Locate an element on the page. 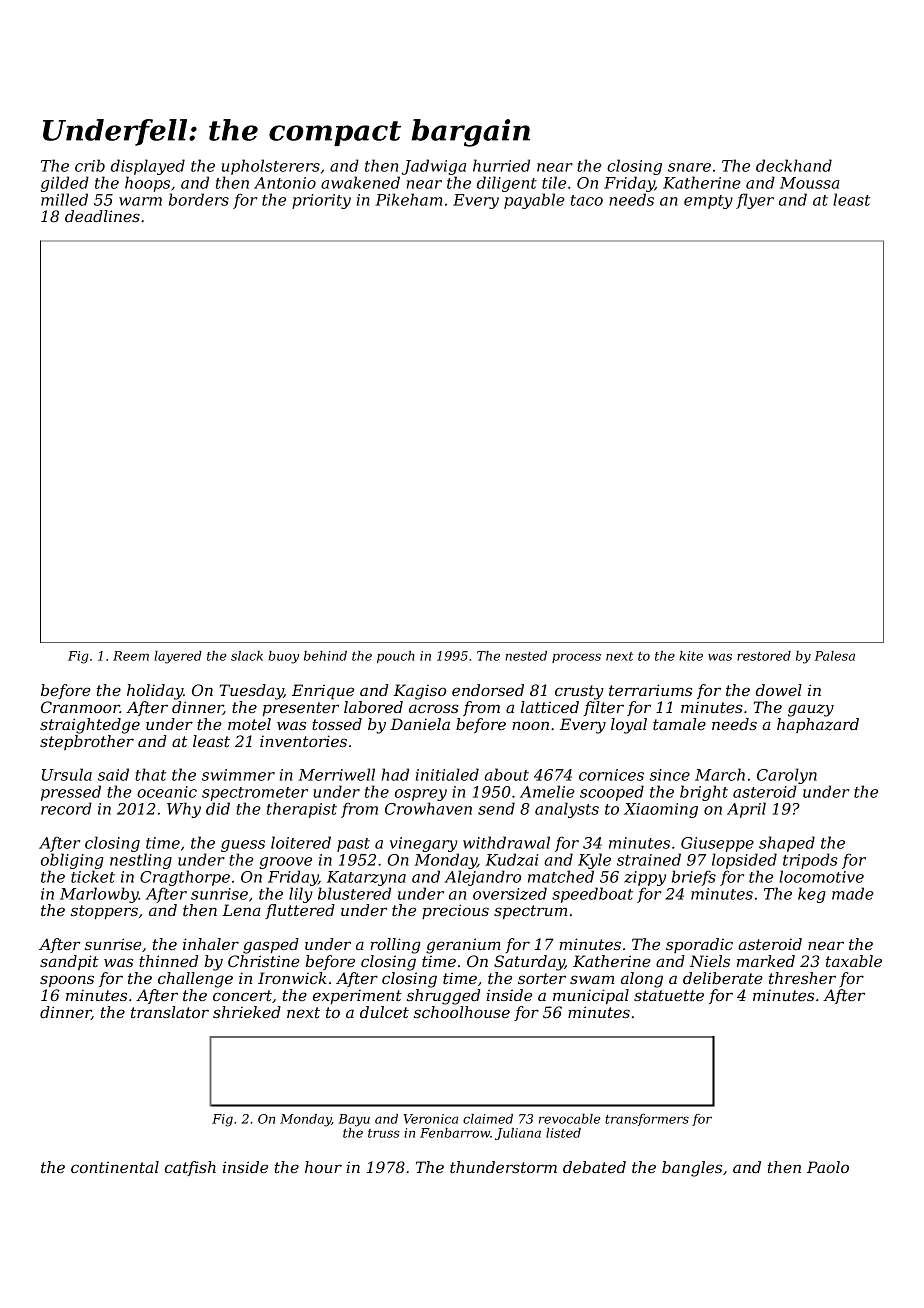 The image size is (924, 1308). Paolo is located at coordinates (828, 1167).
